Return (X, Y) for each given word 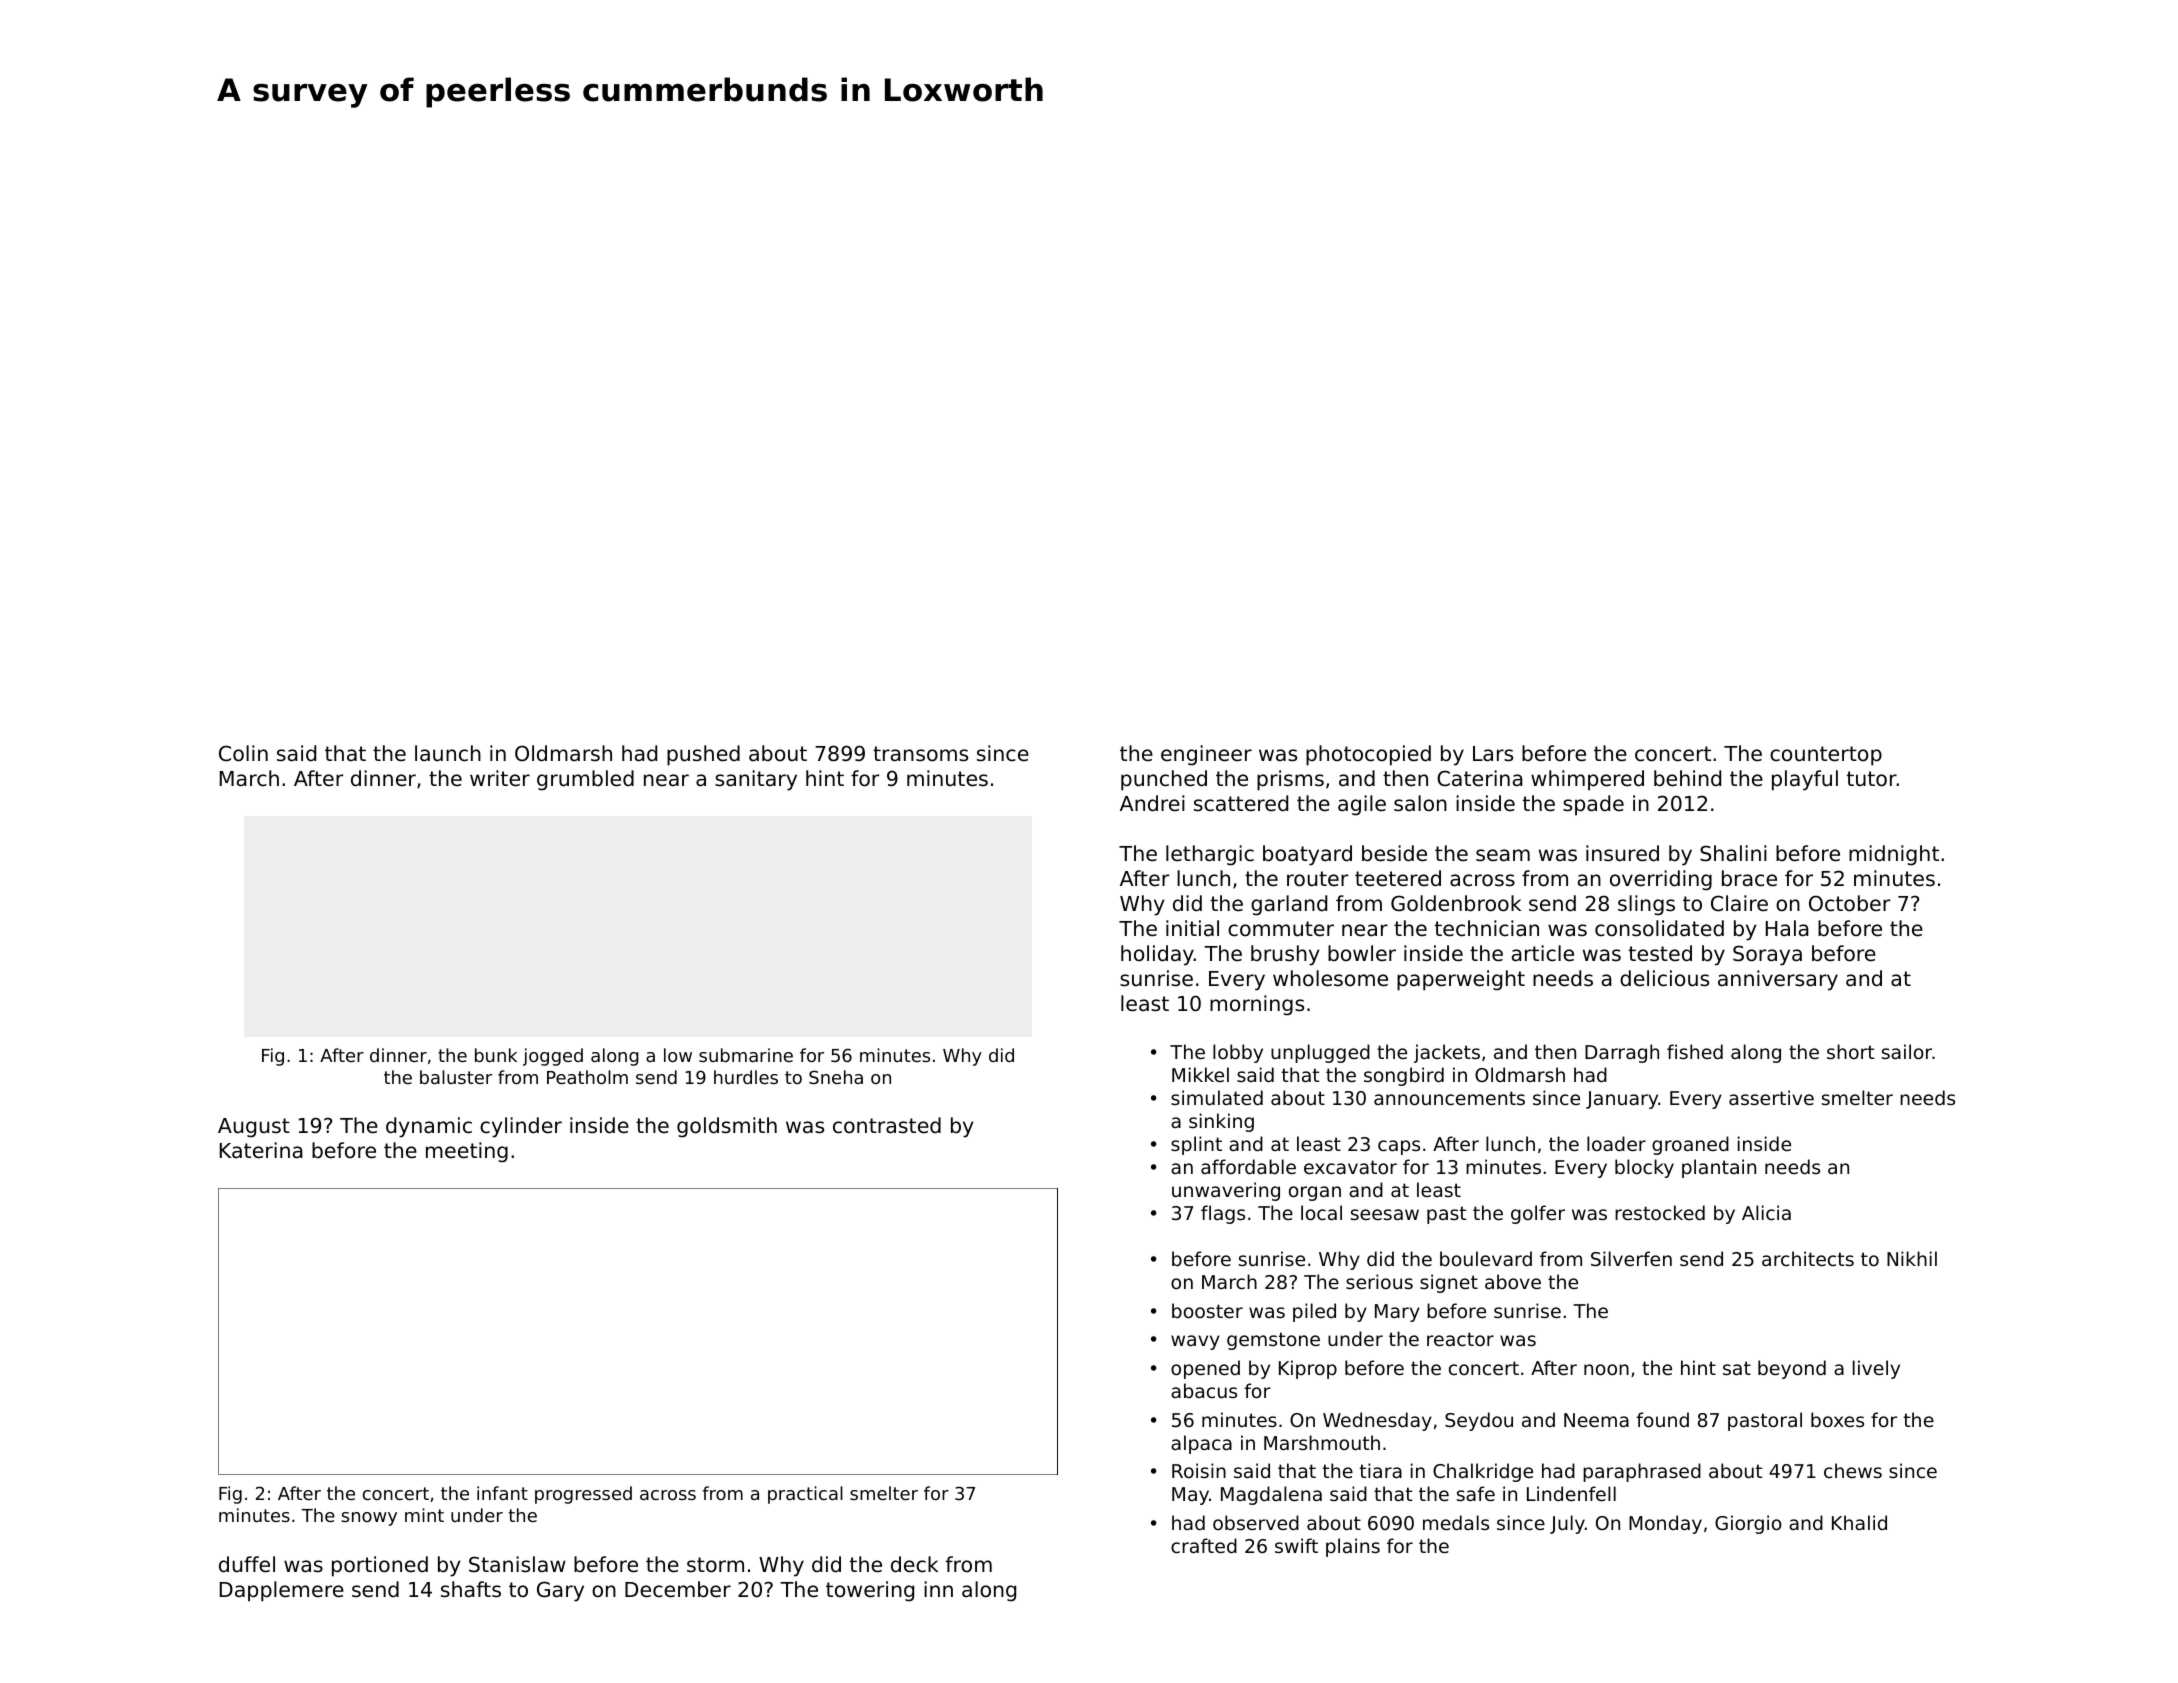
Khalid (1859, 1522)
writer (500, 778)
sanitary (756, 780)
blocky (1644, 1168)
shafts (471, 1589)
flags (1223, 1214)
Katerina (261, 1150)
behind (1687, 778)
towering (870, 1591)
